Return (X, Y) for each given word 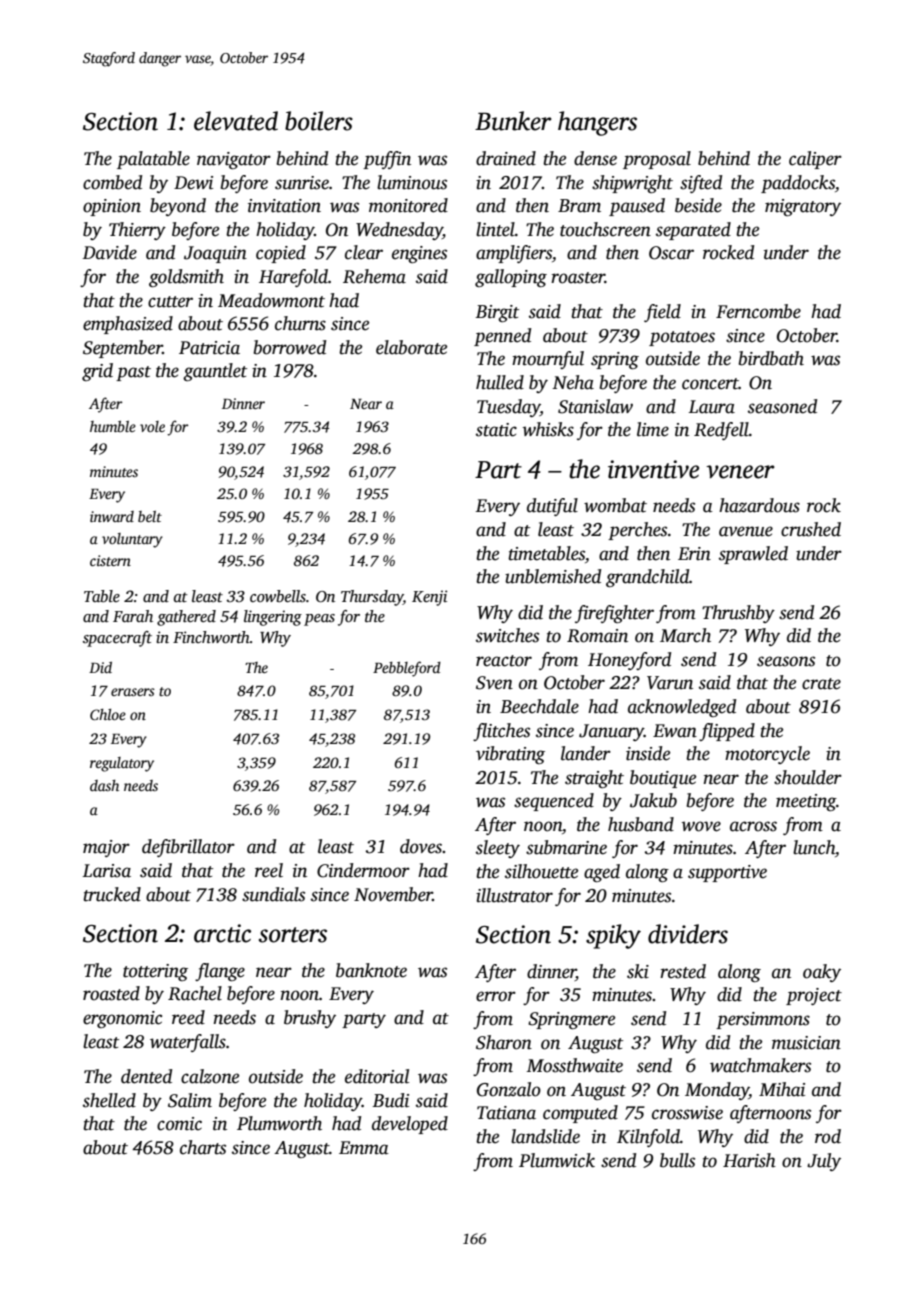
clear (364, 252)
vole (152, 426)
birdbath (771, 358)
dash (104, 785)
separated (693, 231)
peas (319, 620)
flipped (727, 732)
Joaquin (215, 254)
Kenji (430, 598)
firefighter (614, 614)
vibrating (510, 755)
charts (203, 1147)
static (496, 430)
